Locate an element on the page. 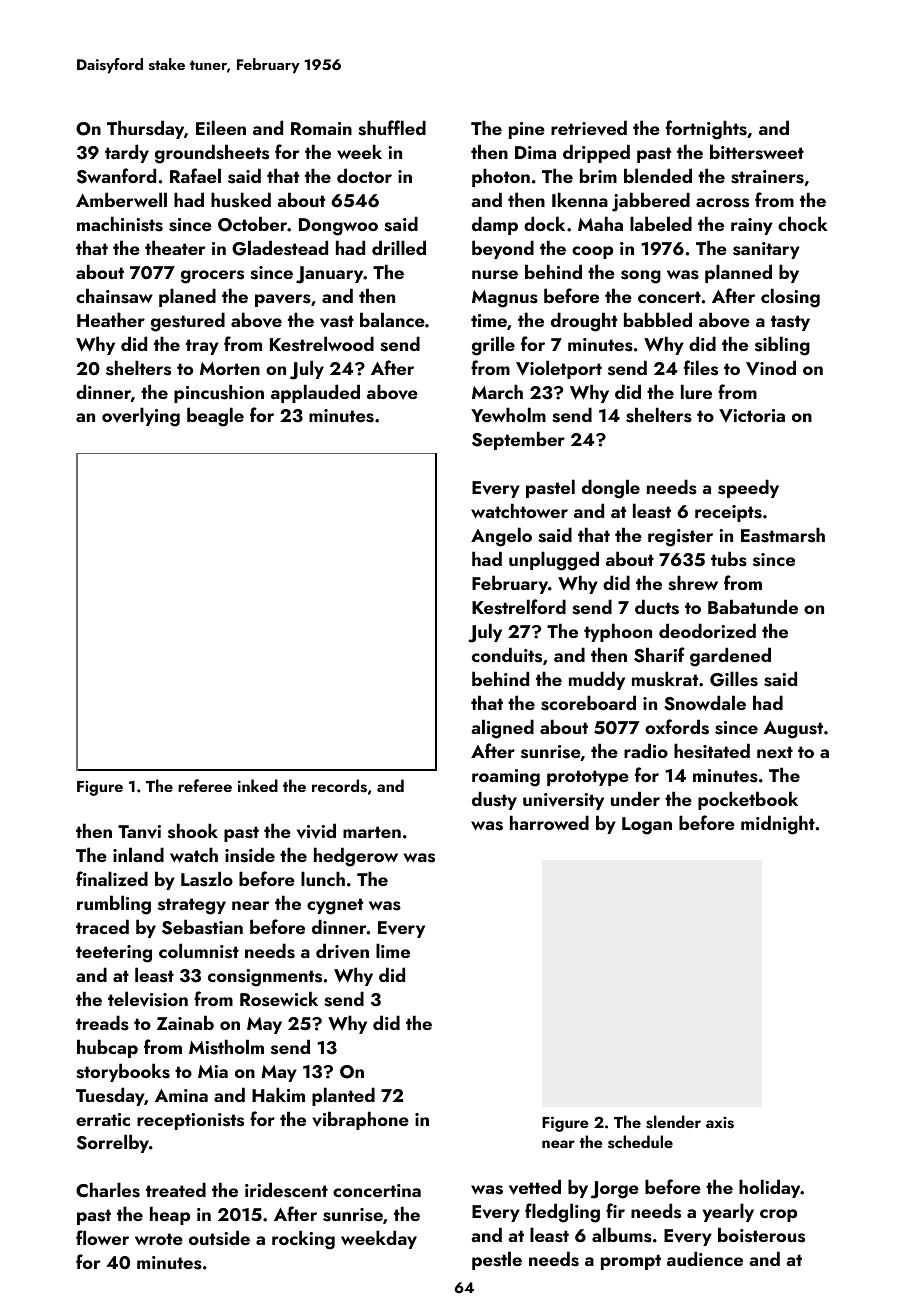 Image resolution: width=908 pixels, height=1316 pixels. inside is located at coordinates (250, 855).
